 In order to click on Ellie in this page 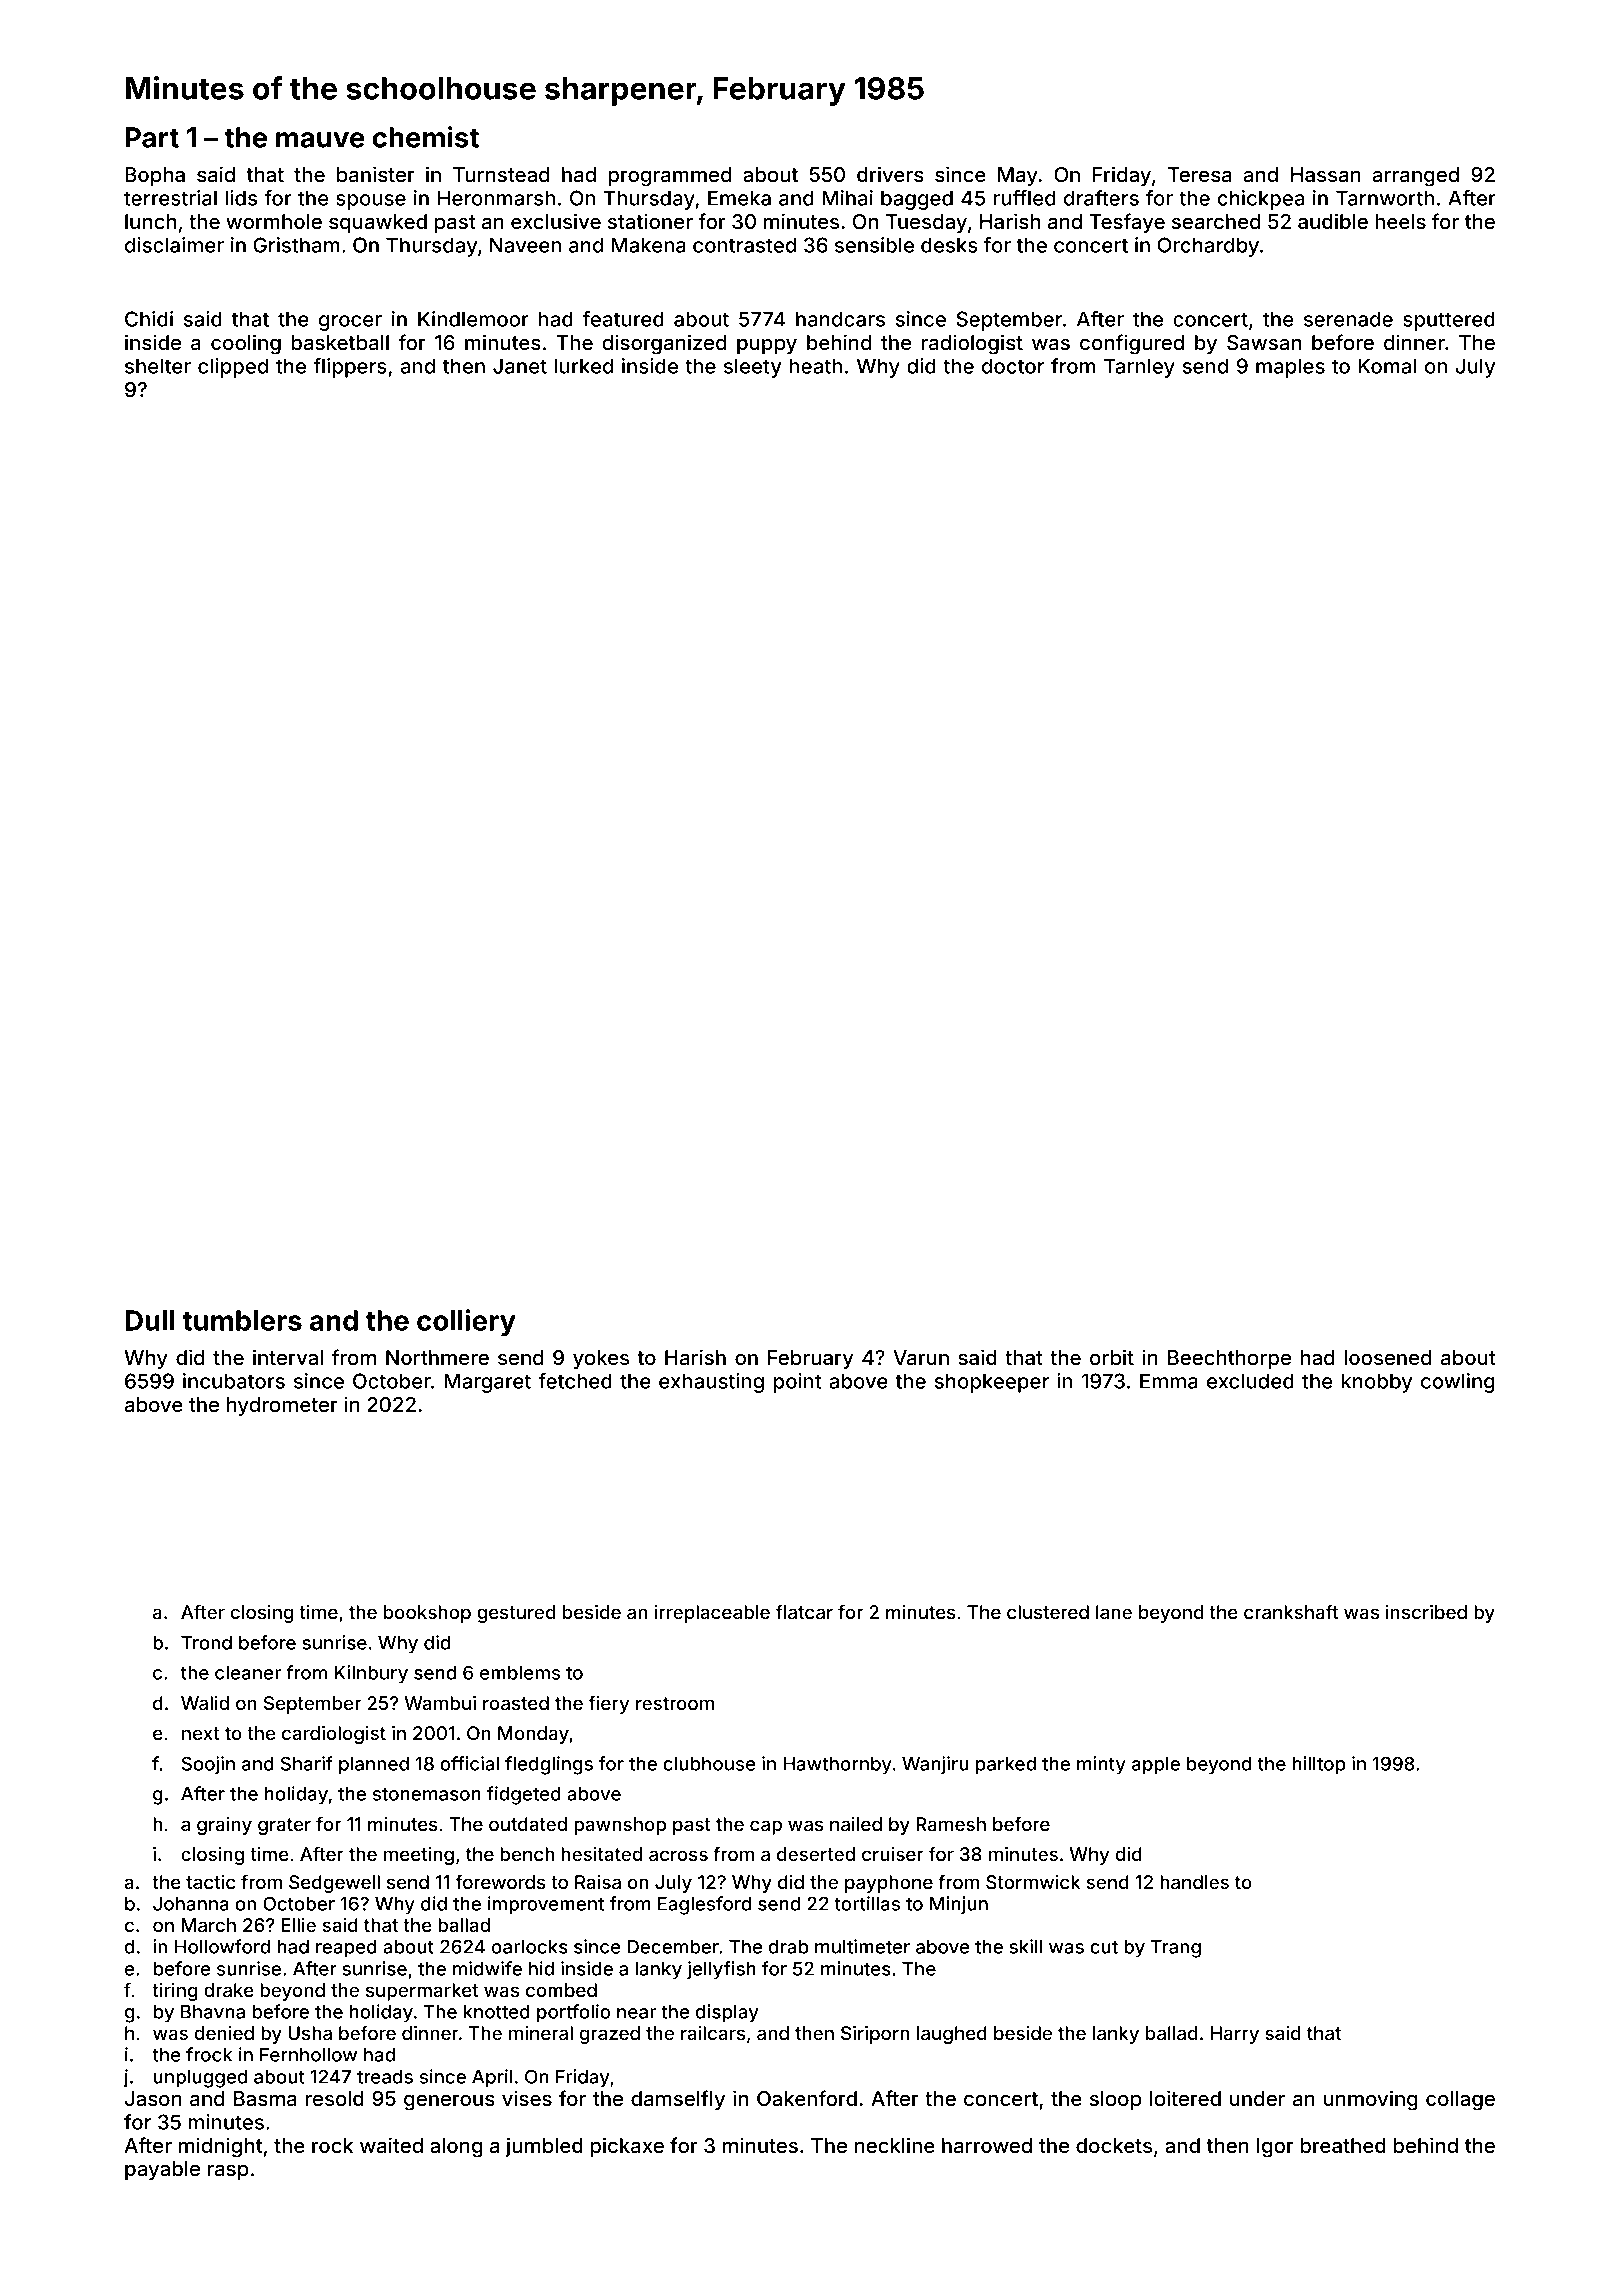, I will do `click(298, 1925)`.
